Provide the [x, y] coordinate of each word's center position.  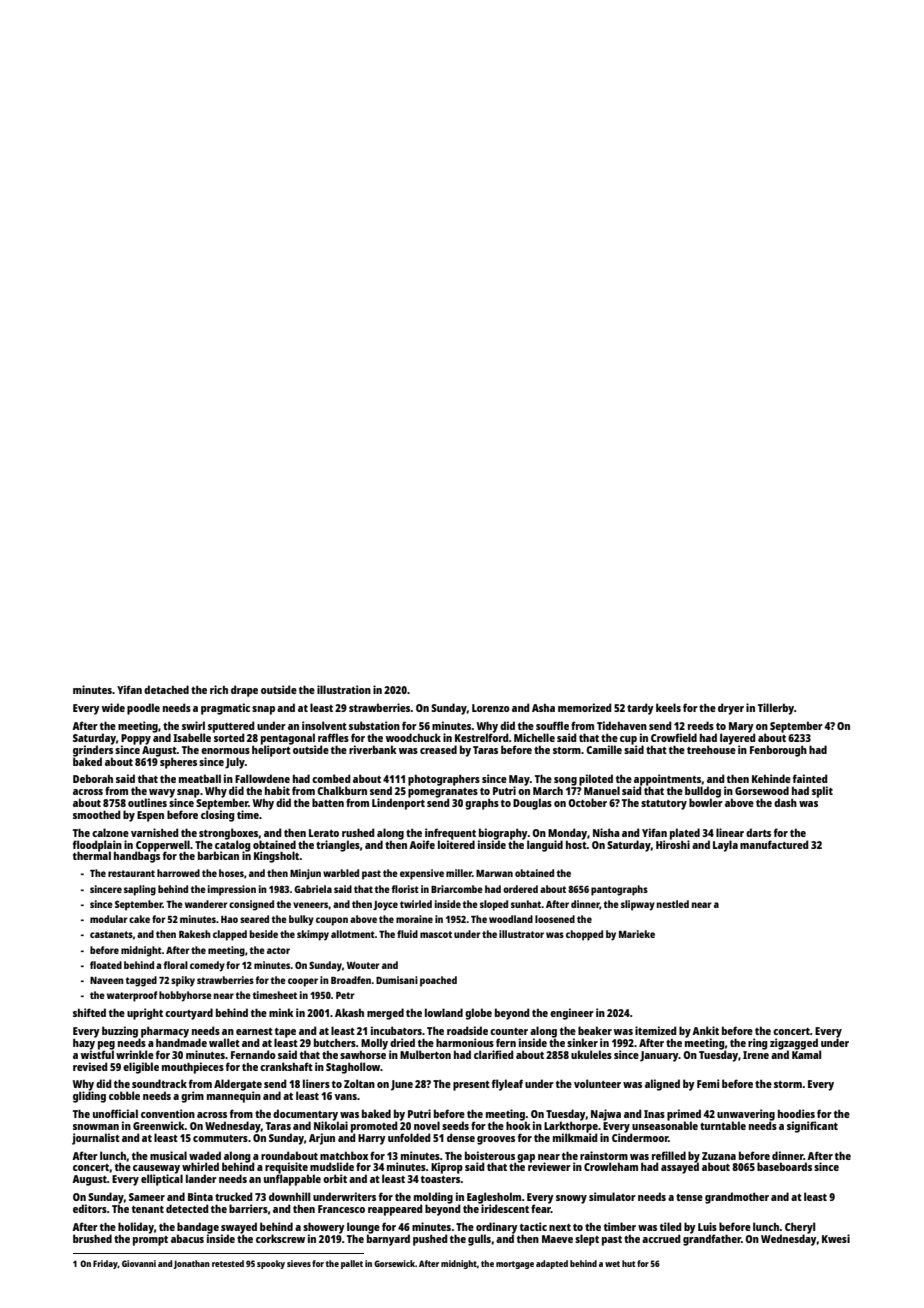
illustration [344, 689]
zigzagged [794, 1044]
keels [668, 707]
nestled [673, 904]
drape [244, 691]
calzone [110, 832]
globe [478, 1014]
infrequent [450, 834]
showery [324, 1228]
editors [90, 1208]
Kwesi [836, 1238]
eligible [141, 1068]
